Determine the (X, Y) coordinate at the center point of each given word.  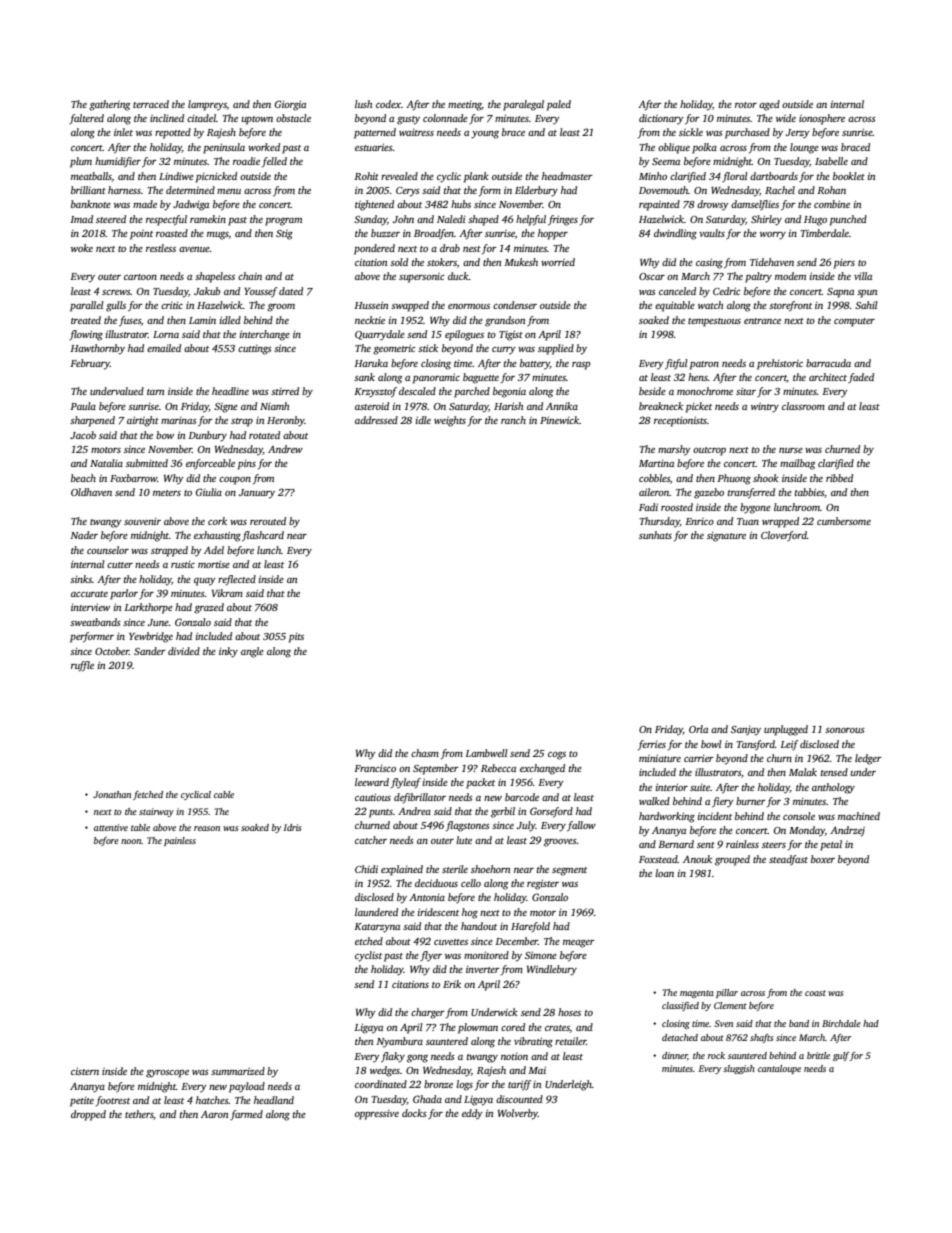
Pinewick (559, 420)
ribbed (839, 478)
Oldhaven (91, 492)
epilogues (464, 335)
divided (184, 651)
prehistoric (780, 364)
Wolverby (518, 1114)
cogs (557, 756)
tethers (139, 1115)
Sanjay (746, 730)
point (141, 235)
